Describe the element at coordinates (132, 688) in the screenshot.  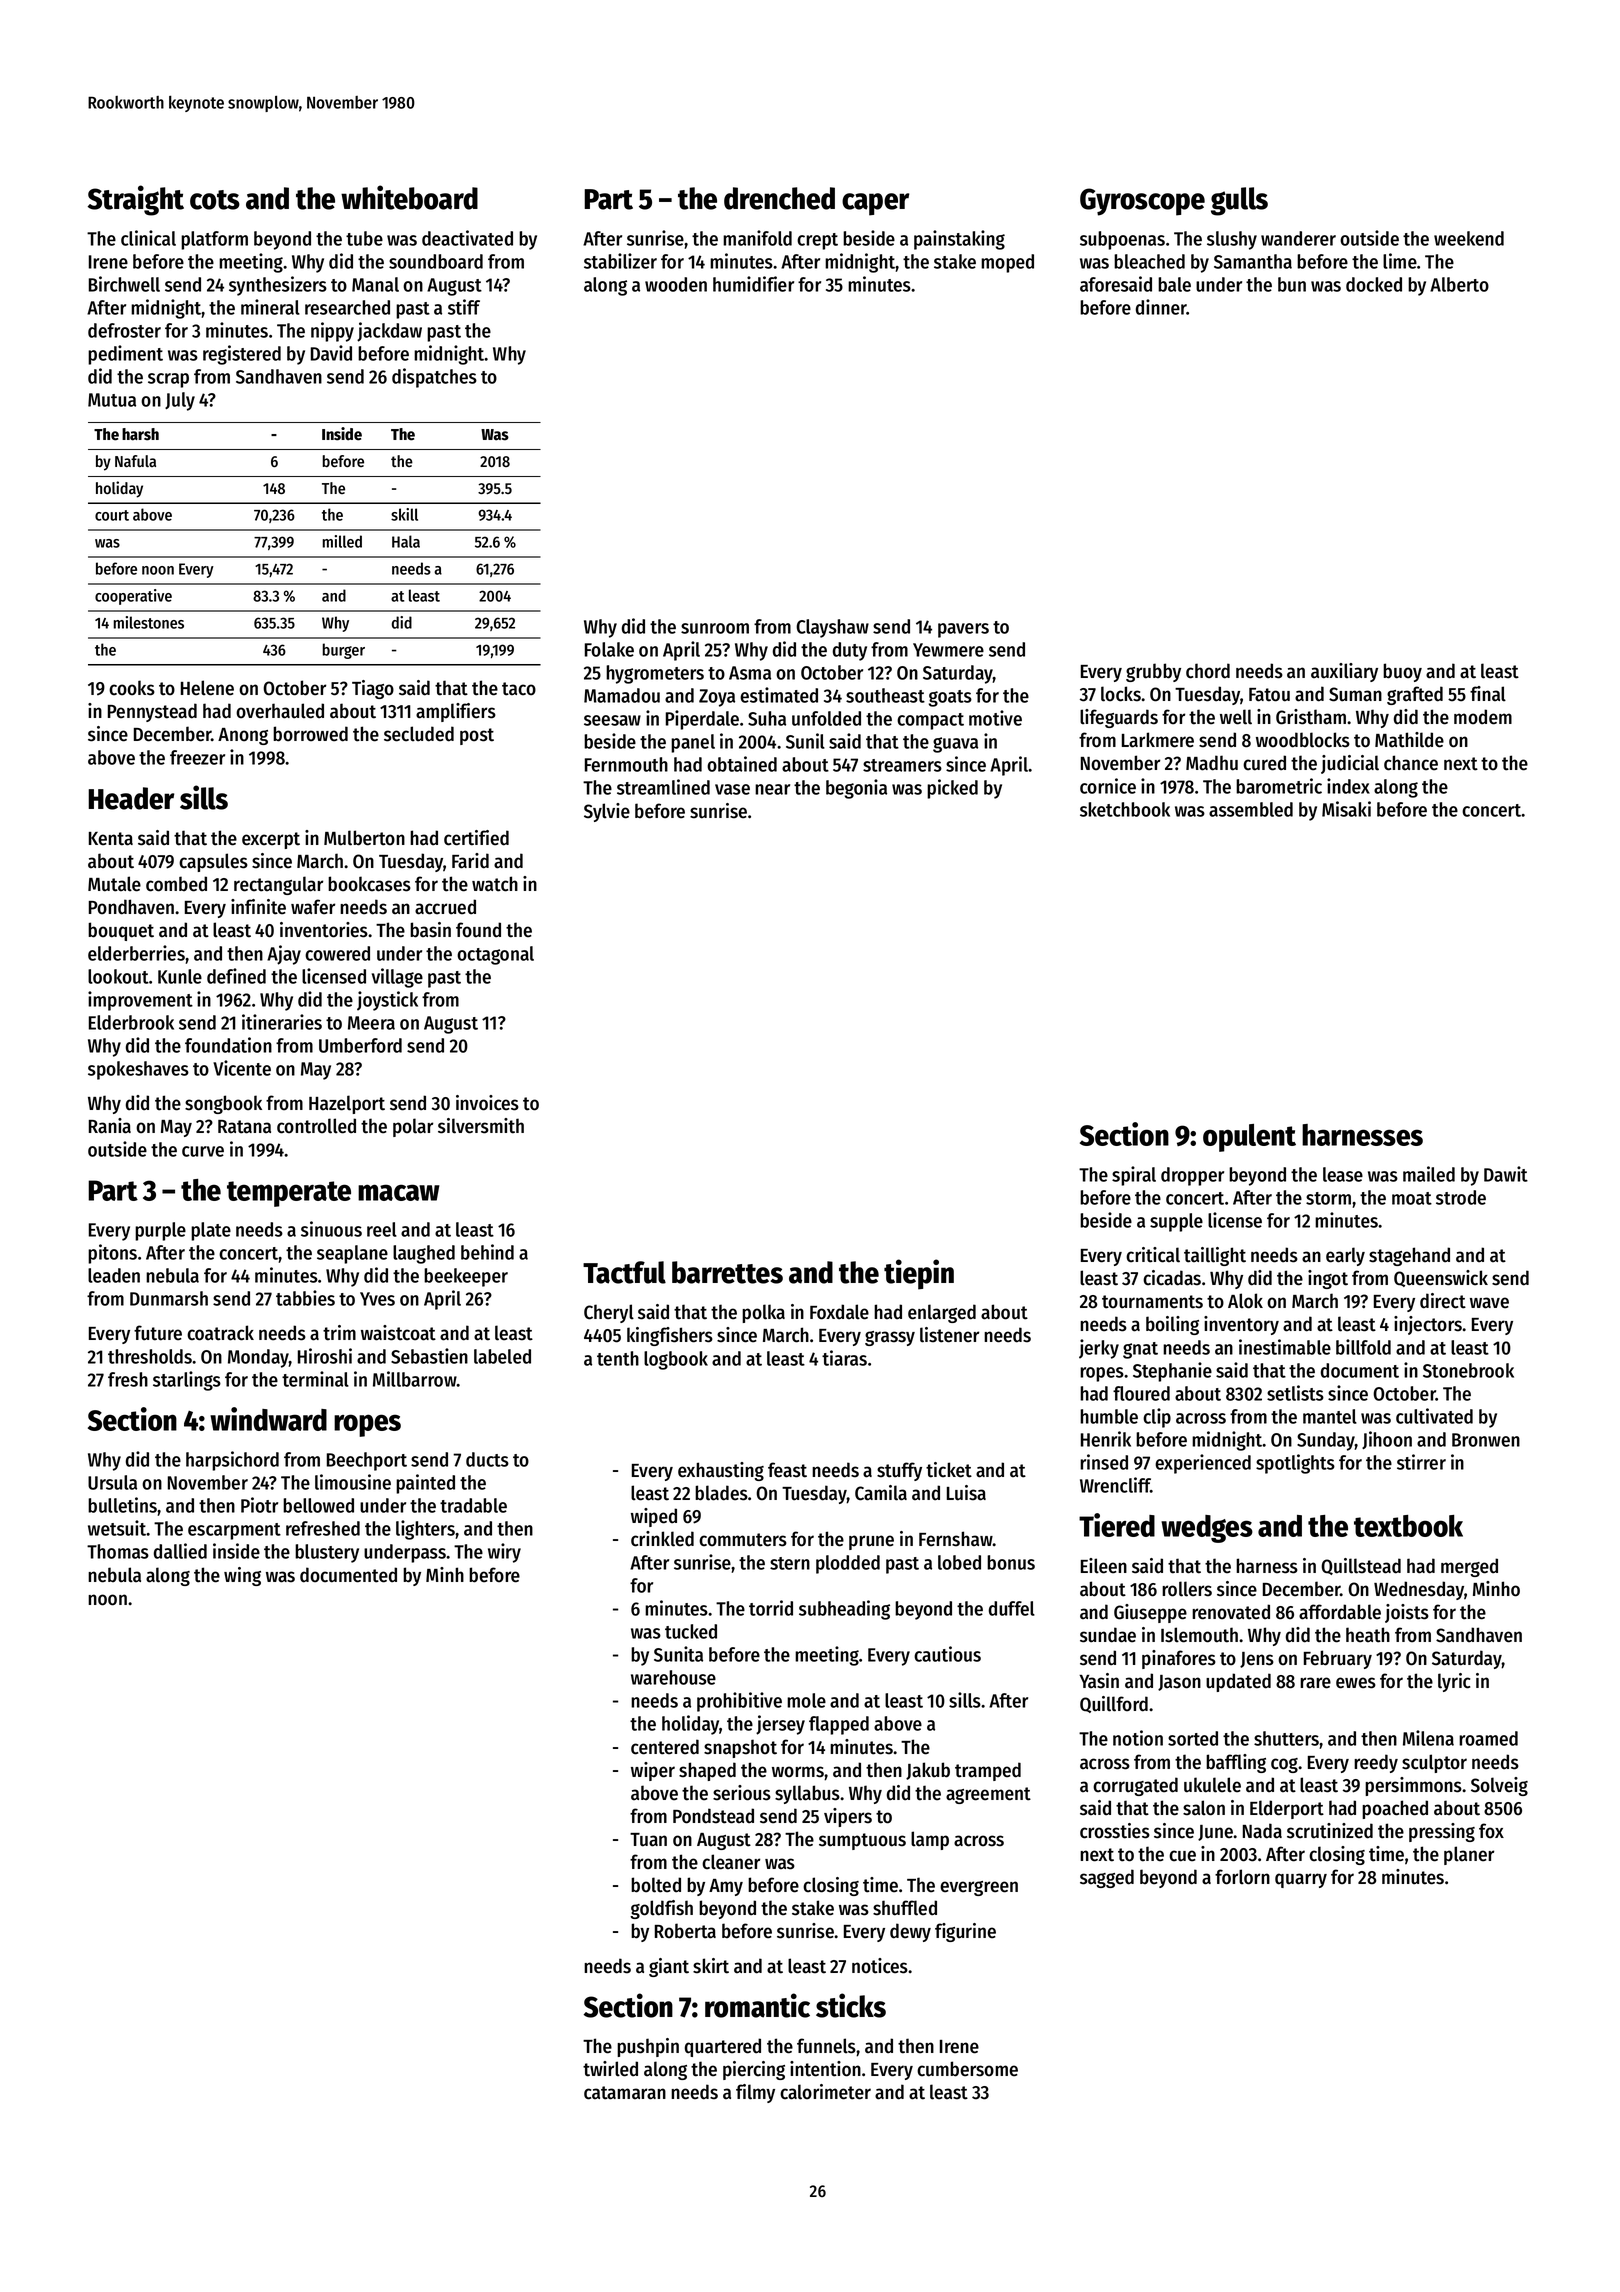
I see `cooks` at that location.
